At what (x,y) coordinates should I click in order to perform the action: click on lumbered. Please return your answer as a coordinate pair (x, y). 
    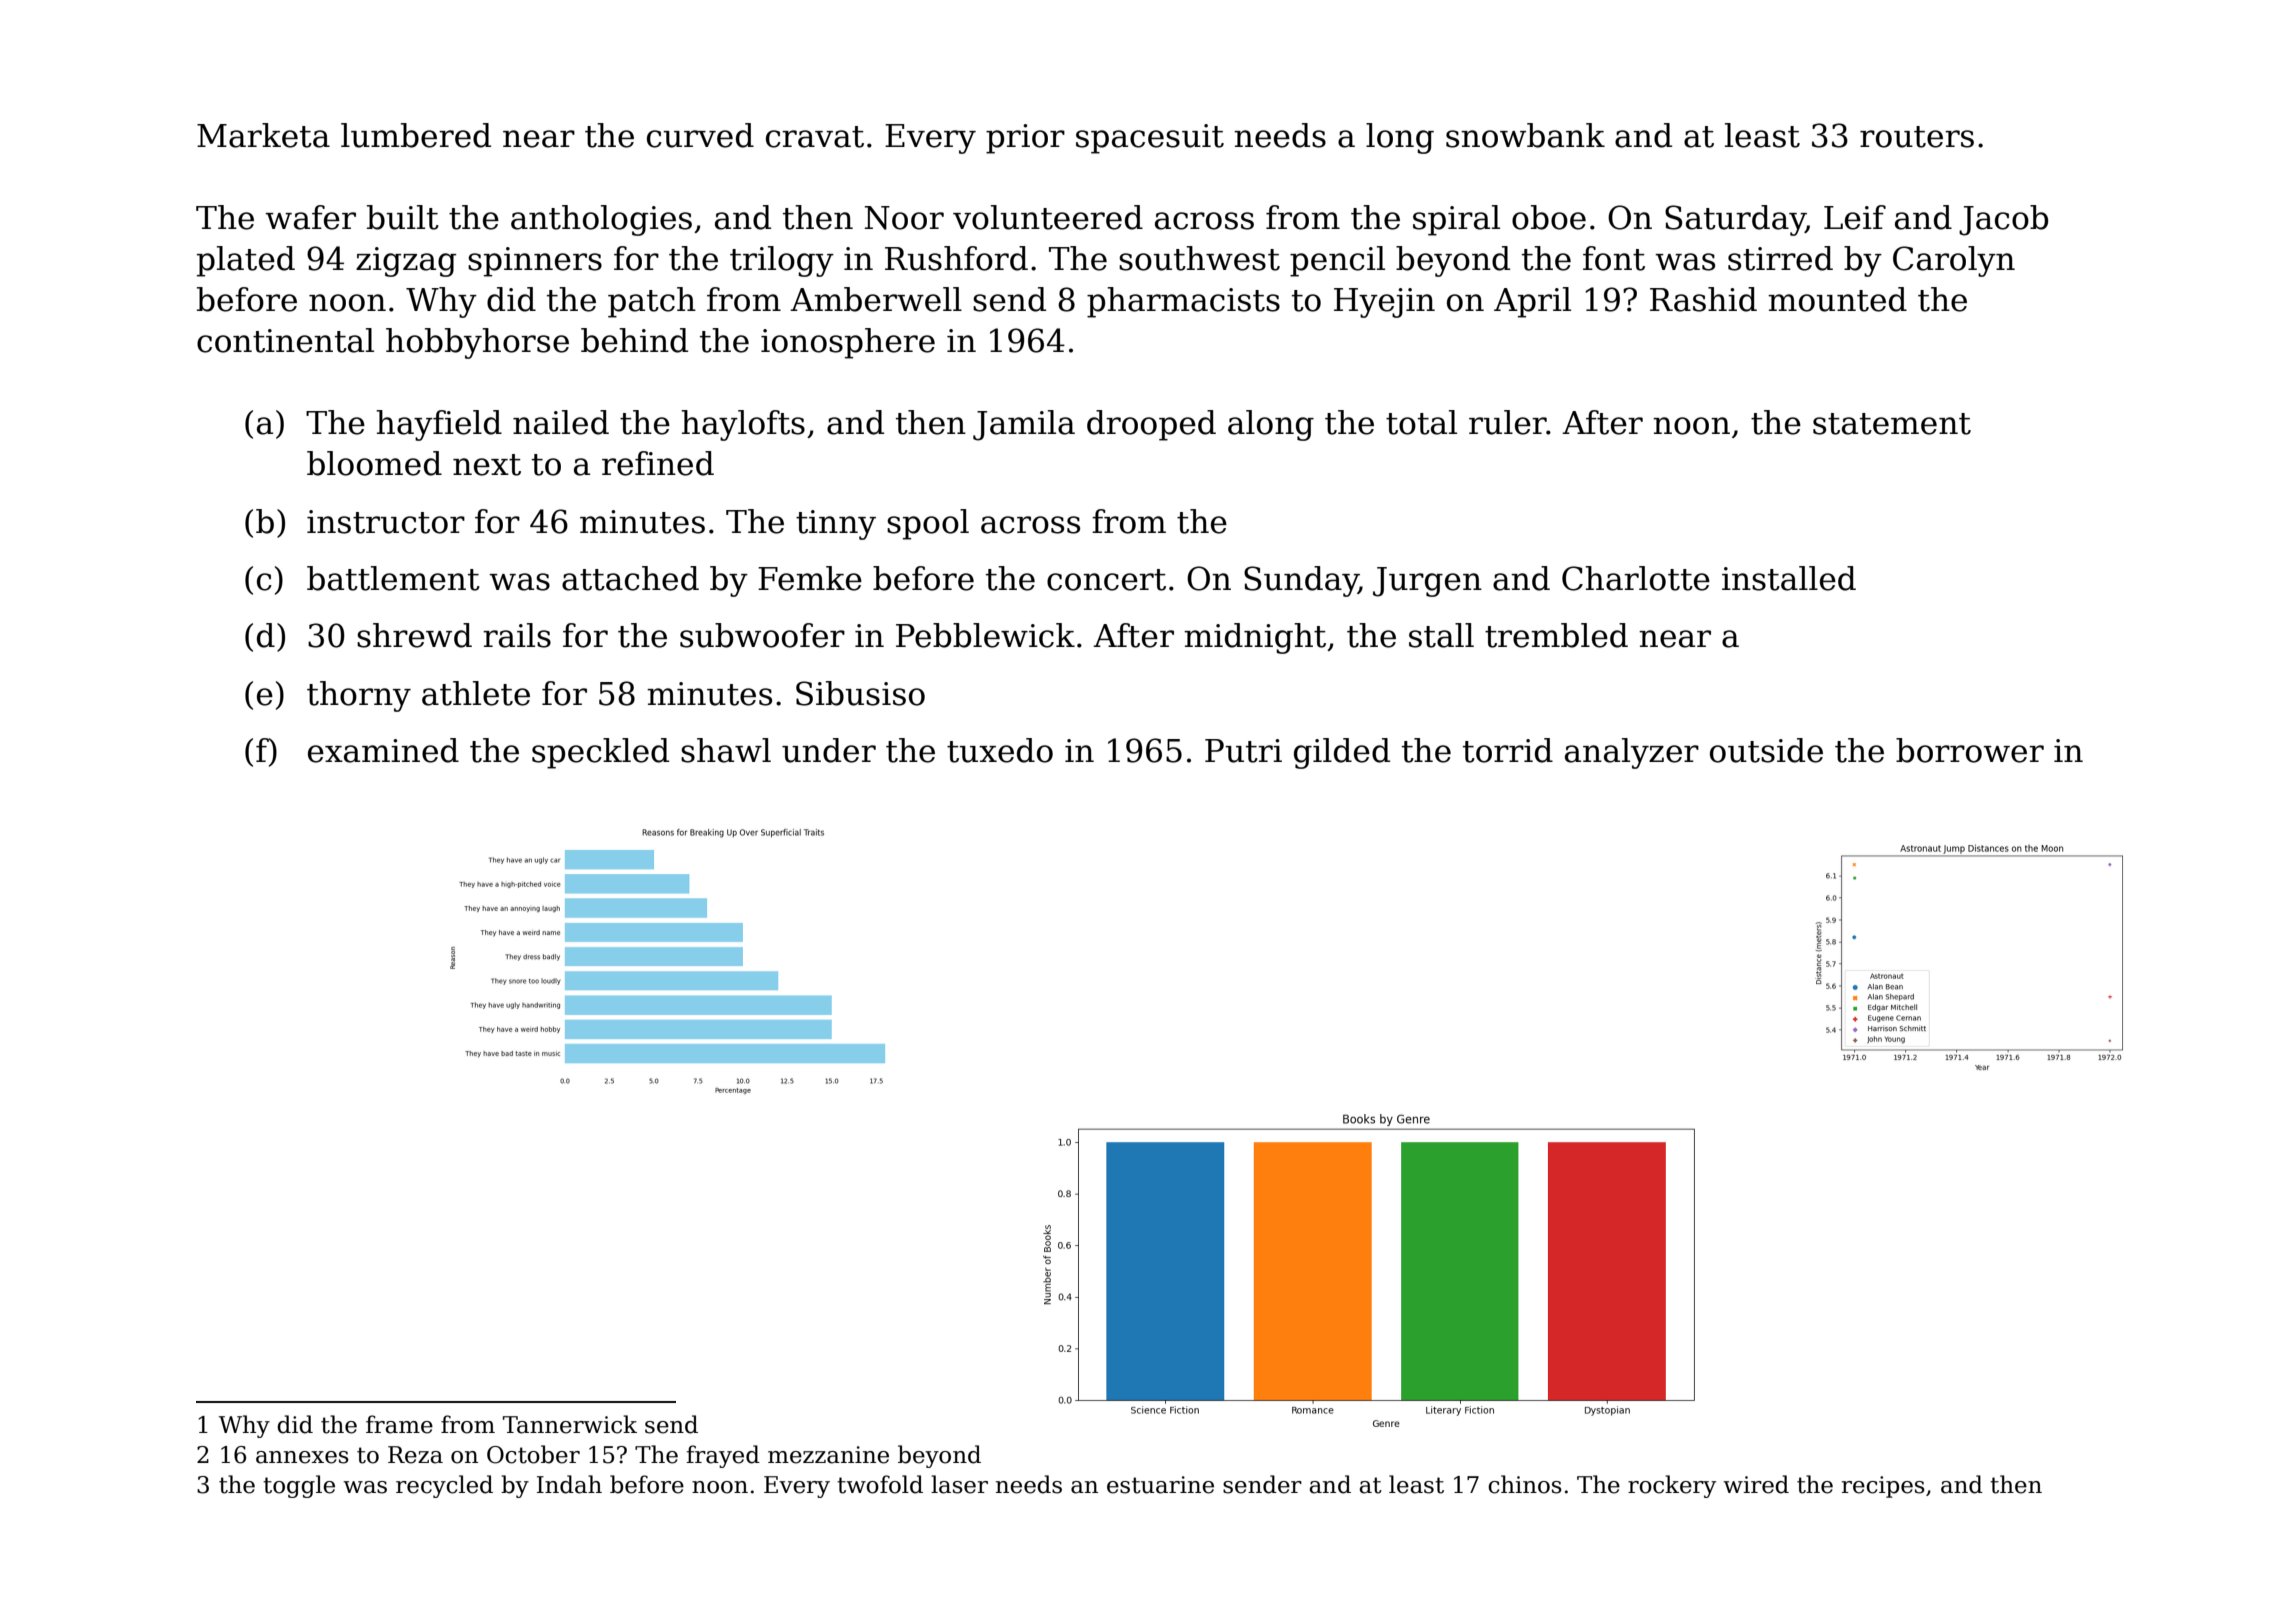
    Looking at the image, I should click on (416, 135).
